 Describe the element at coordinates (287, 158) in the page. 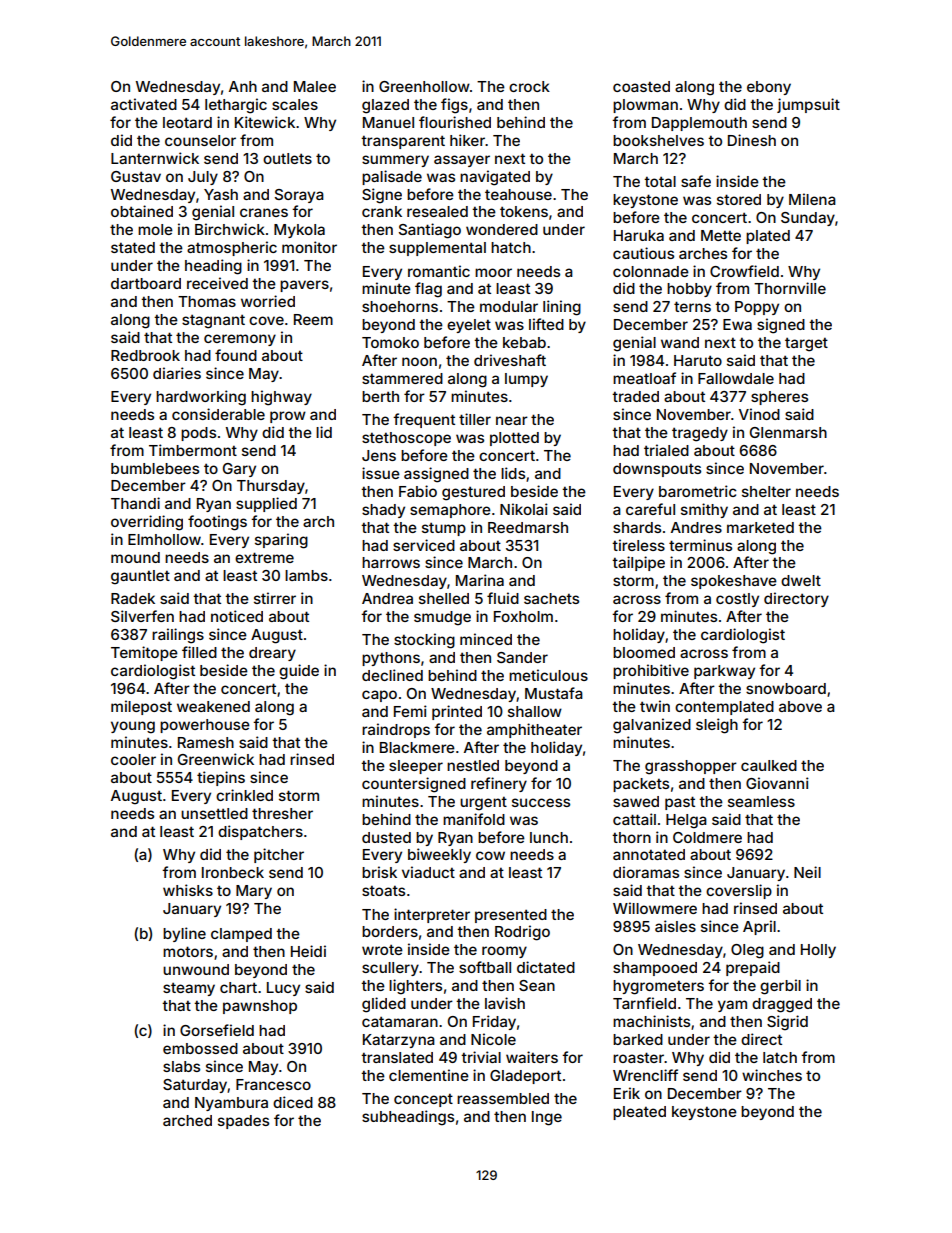

I see `outlets` at that location.
